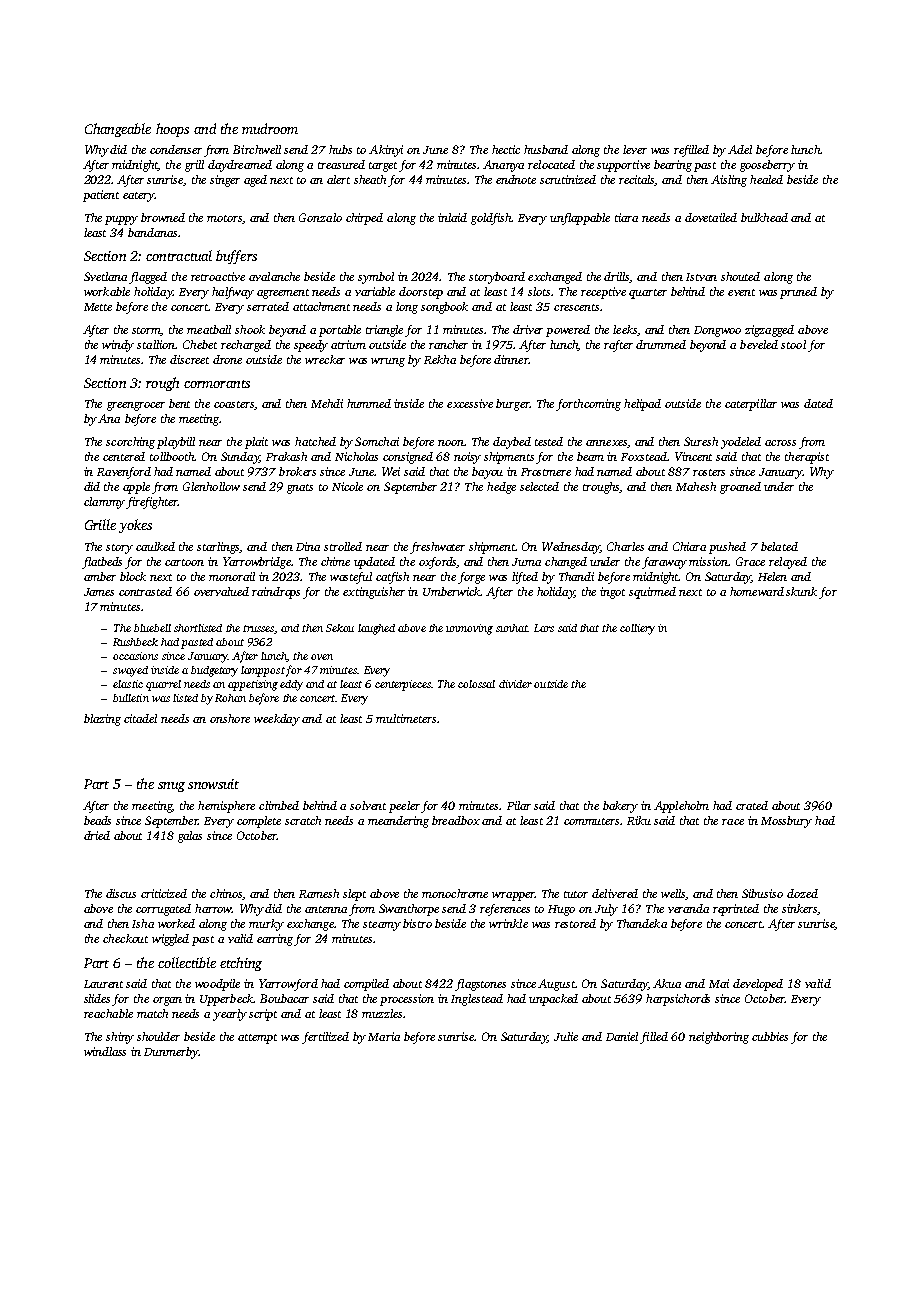 This screenshot has height=1308, width=924. Describe the element at coordinates (764, 217) in the screenshot. I see `bulkhead` at that location.
